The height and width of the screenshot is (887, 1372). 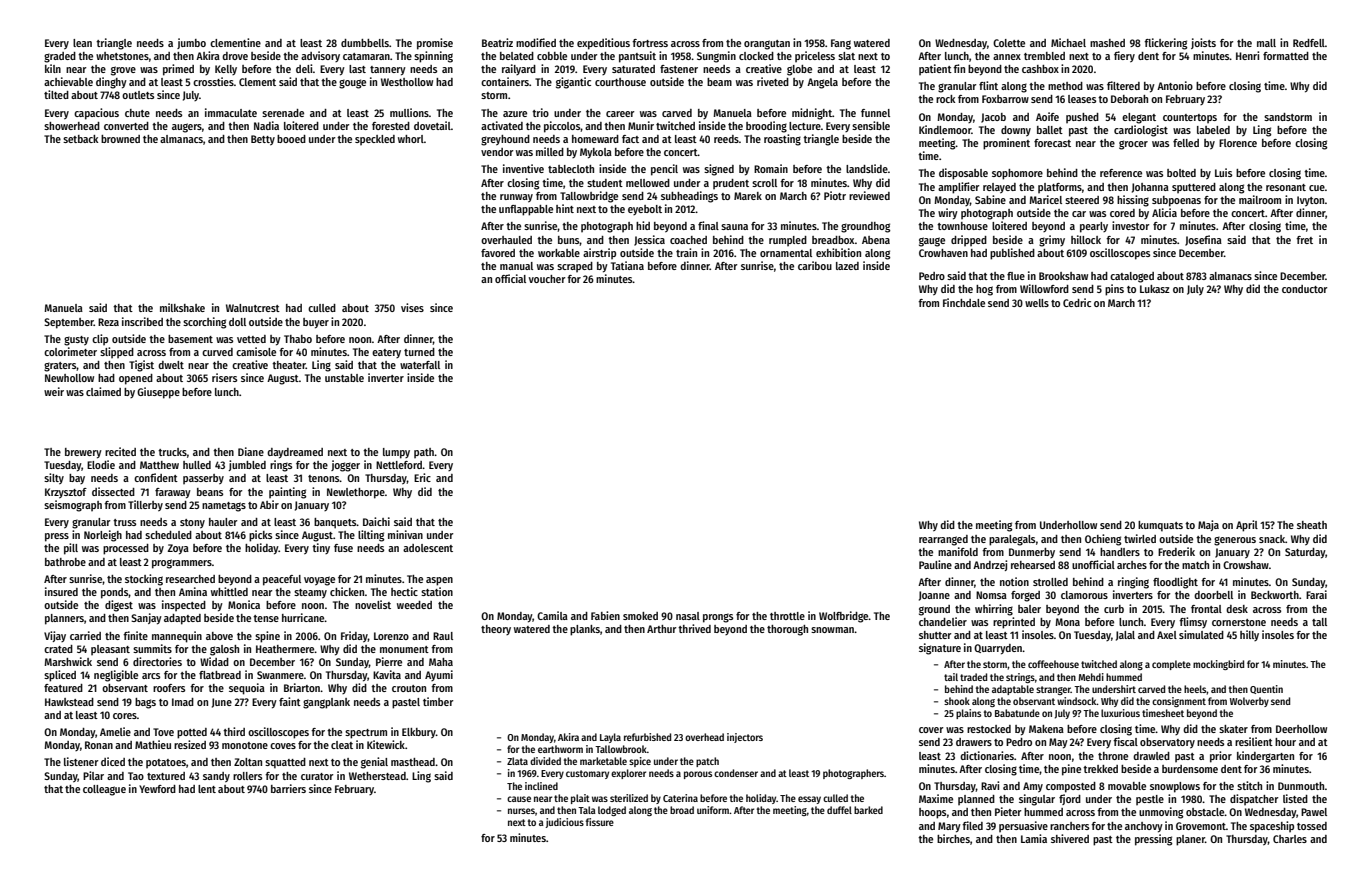 What do you see at coordinates (420, 365) in the screenshot?
I see `waterfall` at bounding box center [420, 365].
